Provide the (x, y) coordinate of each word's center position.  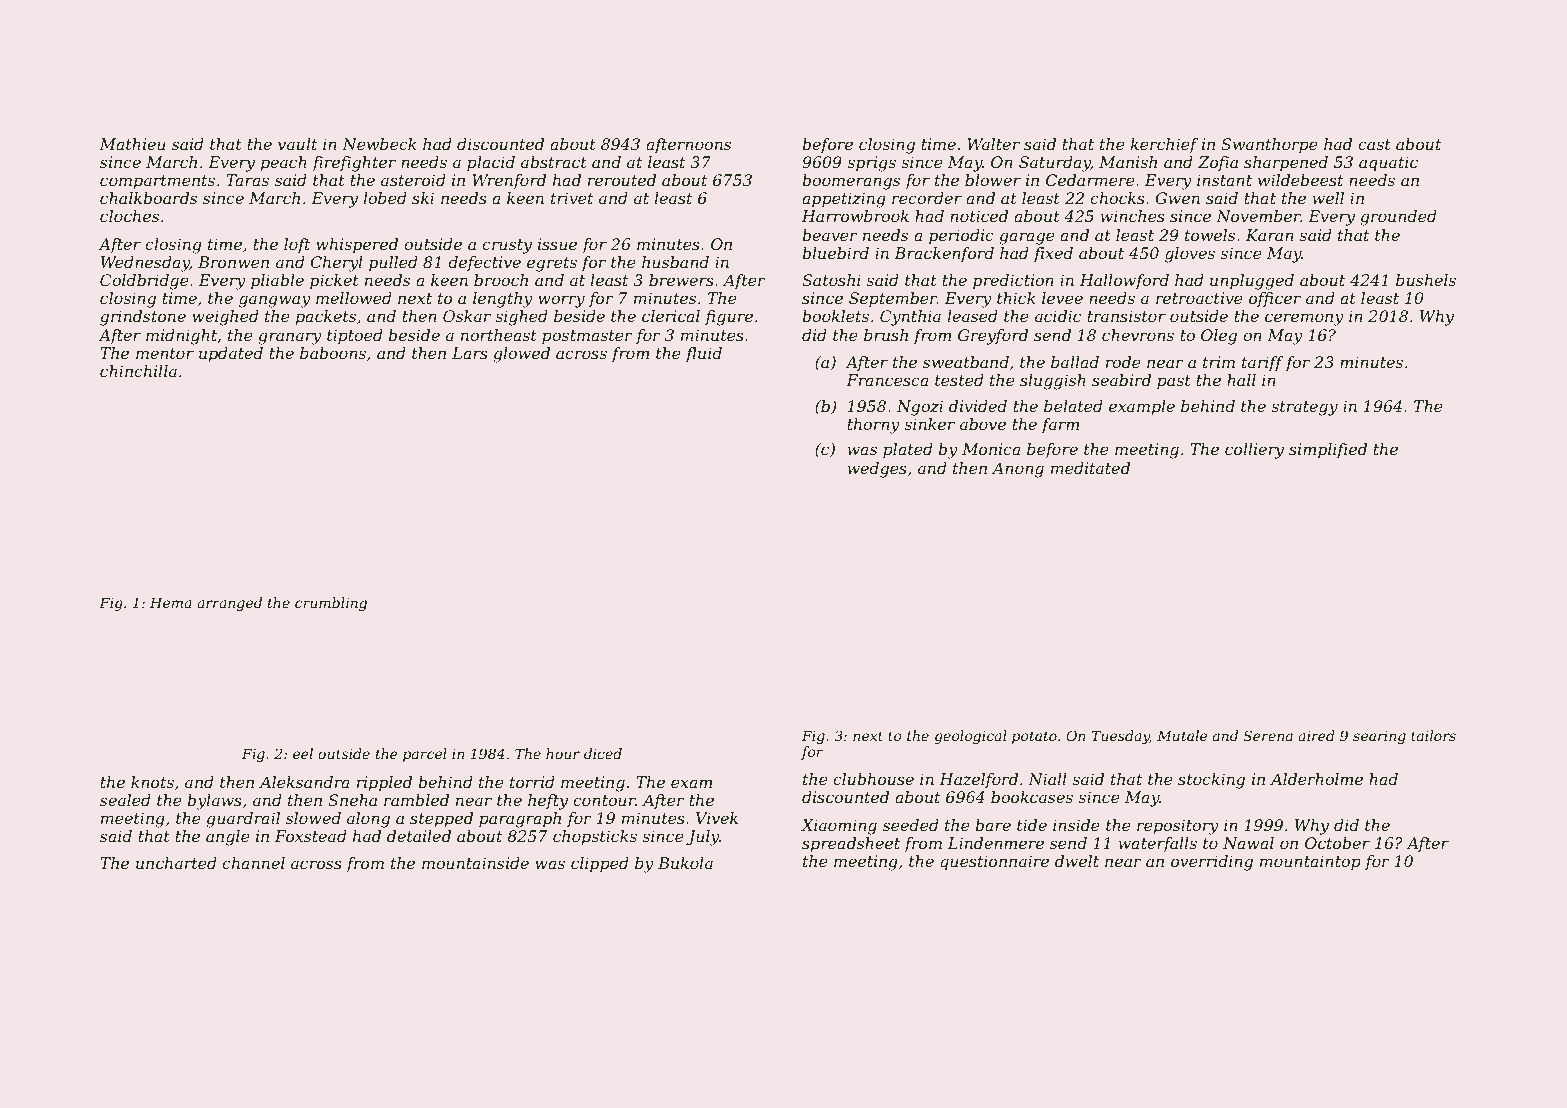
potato (1034, 737)
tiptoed (355, 337)
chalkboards (148, 198)
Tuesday (1120, 737)
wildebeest (1300, 180)
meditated (1090, 468)
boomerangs (851, 182)
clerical (671, 316)
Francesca (887, 380)
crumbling (331, 604)
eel (303, 753)
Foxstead (311, 836)
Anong (1018, 470)
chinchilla (138, 371)
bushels (1426, 280)
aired (1316, 735)
